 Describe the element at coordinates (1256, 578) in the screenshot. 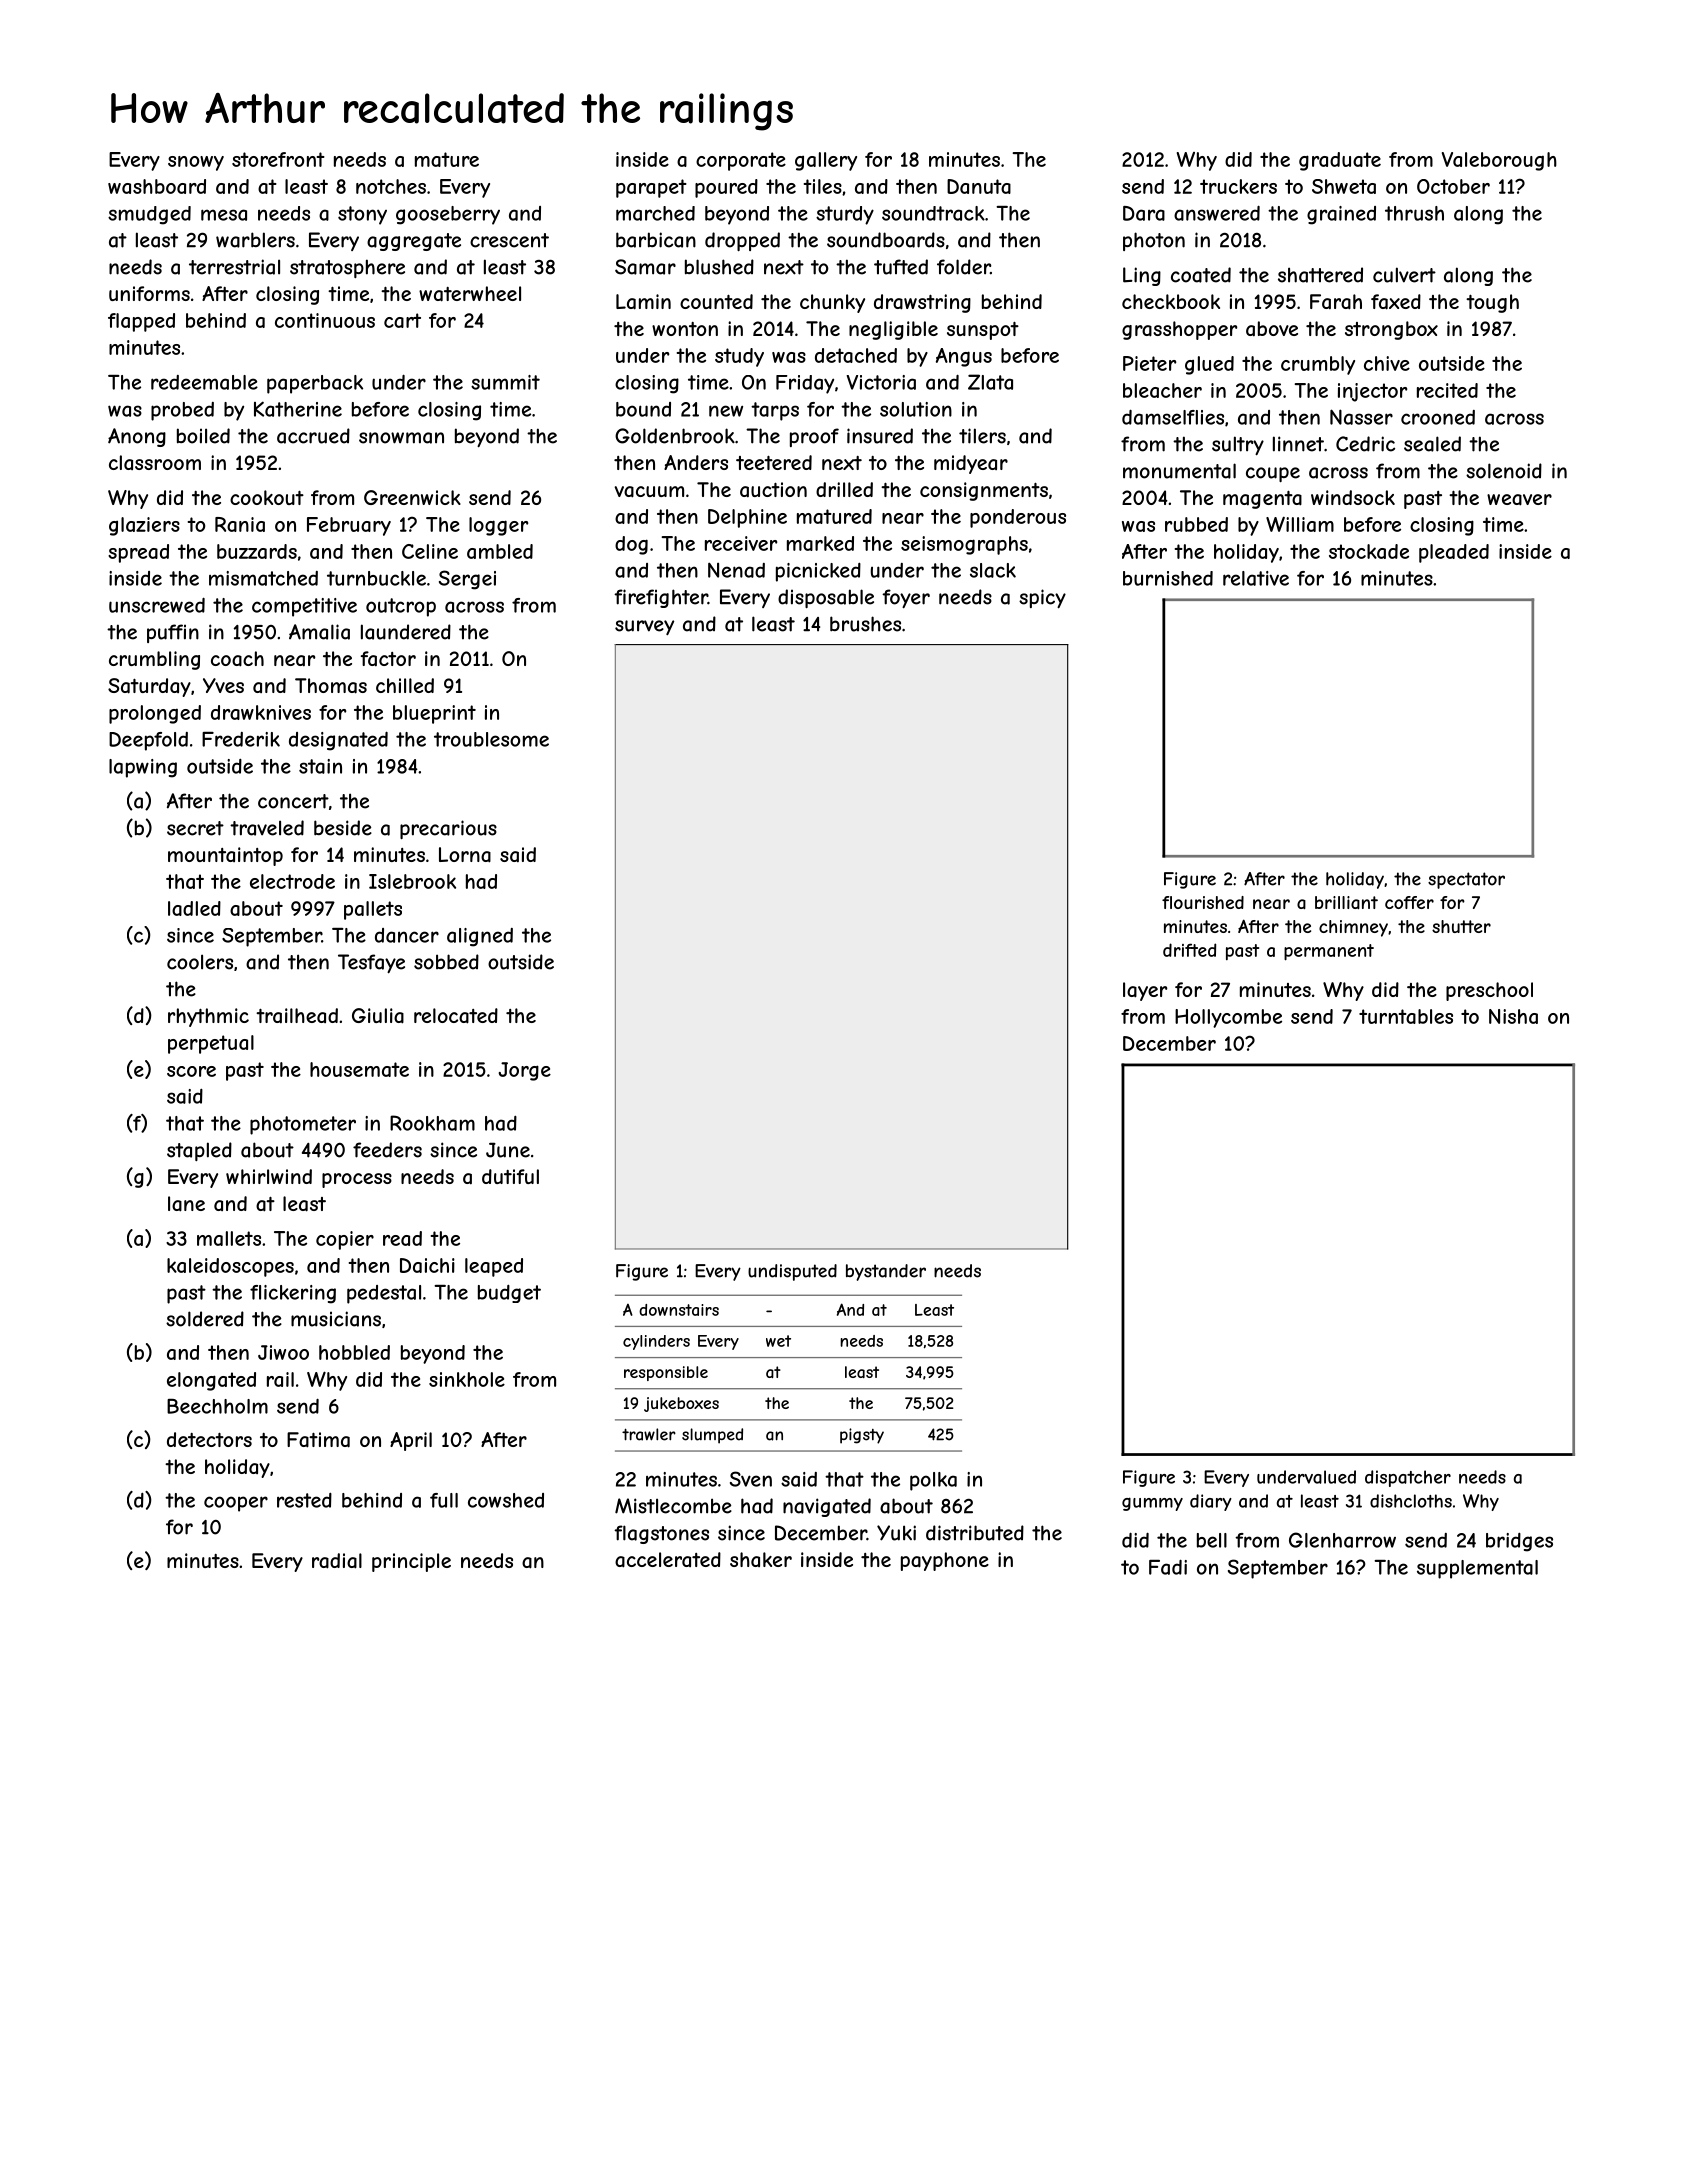

I see `relative` at that location.
